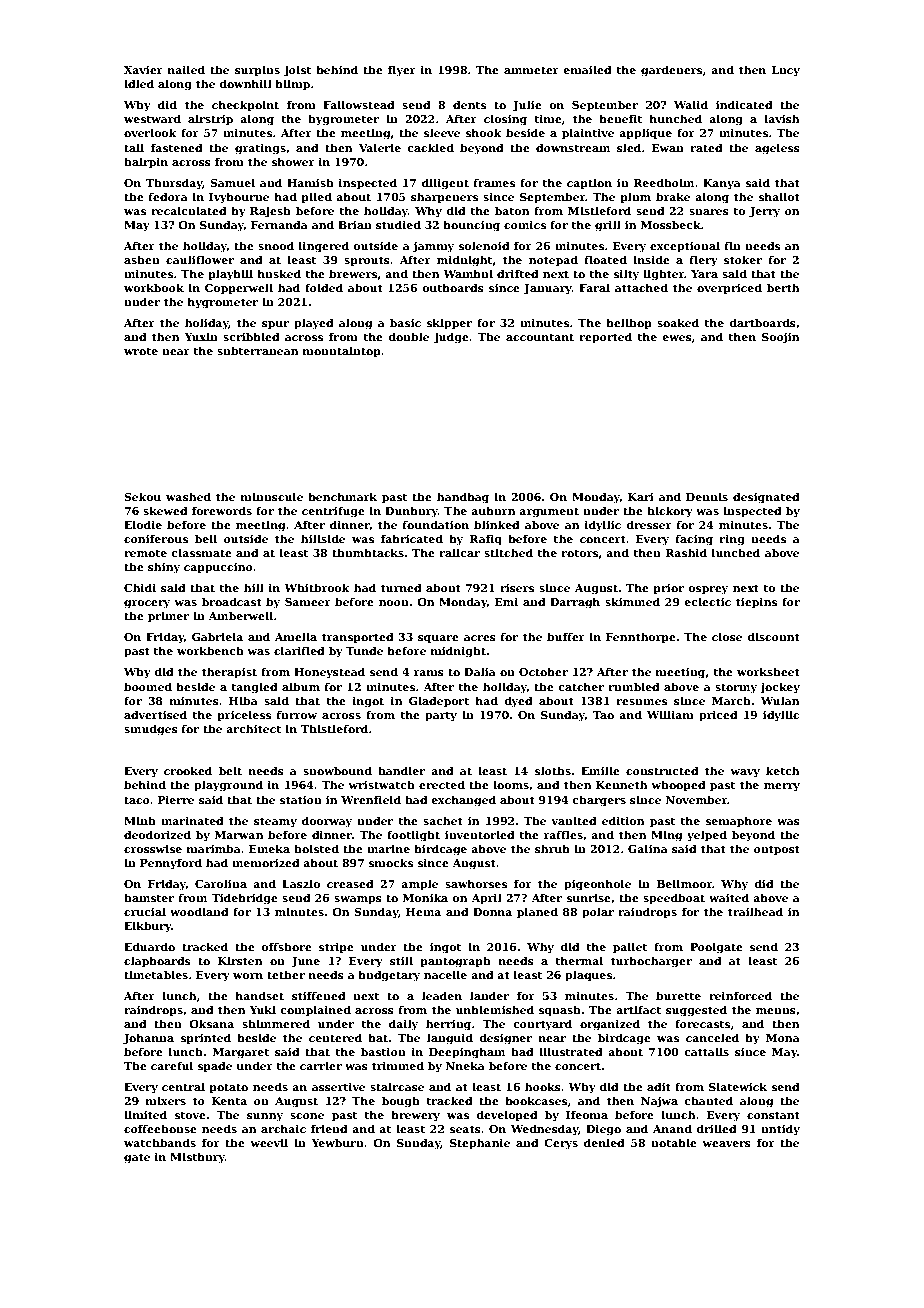 The height and width of the image is (1308, 924). Describe the element at coordinates (441, 716) in the image. I see `party` at that location.
